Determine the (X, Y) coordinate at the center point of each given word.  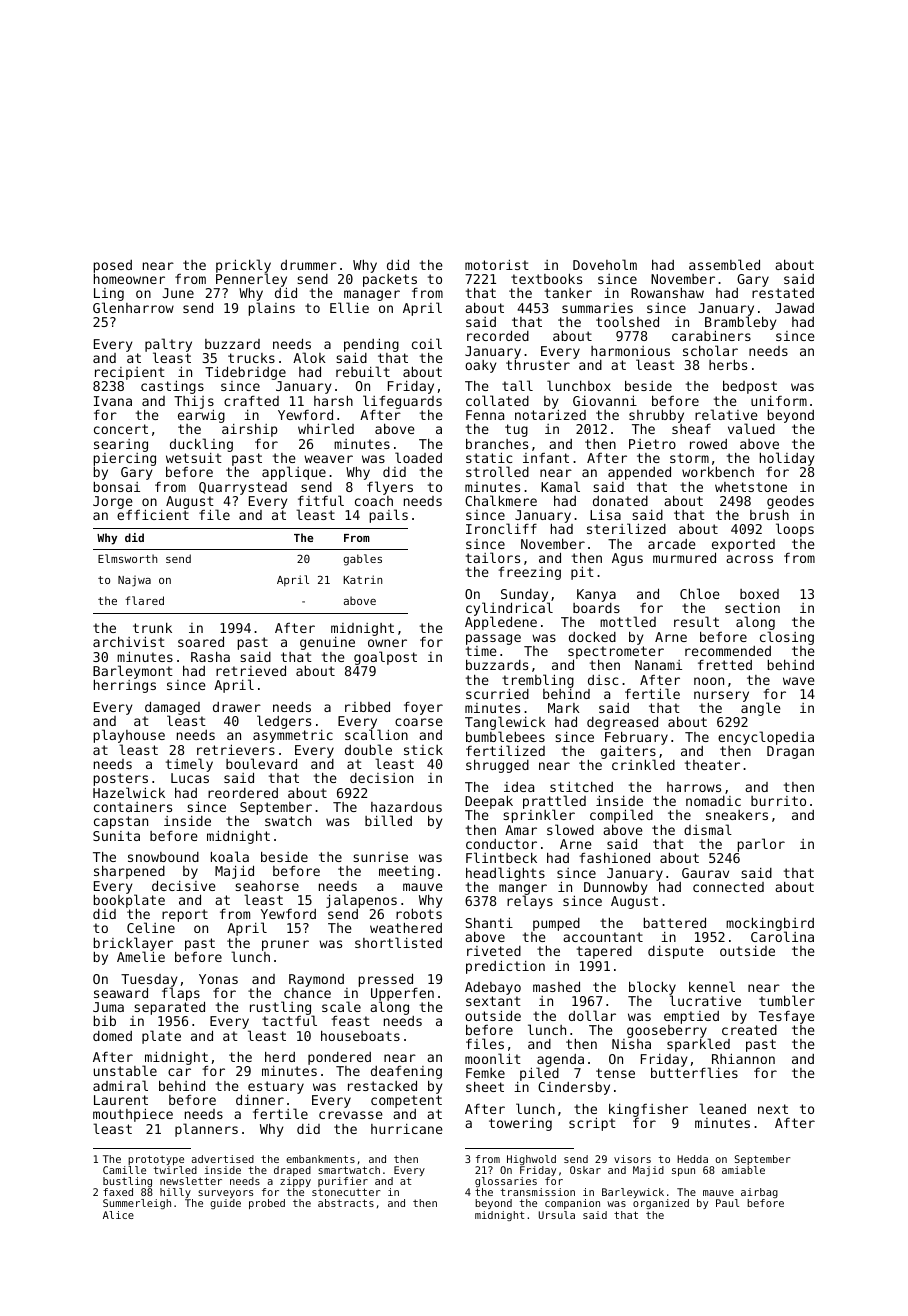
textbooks (546, 278)
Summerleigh (137, 1204)
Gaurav (705, 873)
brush (769, 515)
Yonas (218, 979)
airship (250, 430)
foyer (423, 708)
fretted (725, 665)
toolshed (627, 321)
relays (530, 902)
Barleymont (133, 672)
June (178, 293)
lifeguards (402, 402)
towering (520, 1124)
